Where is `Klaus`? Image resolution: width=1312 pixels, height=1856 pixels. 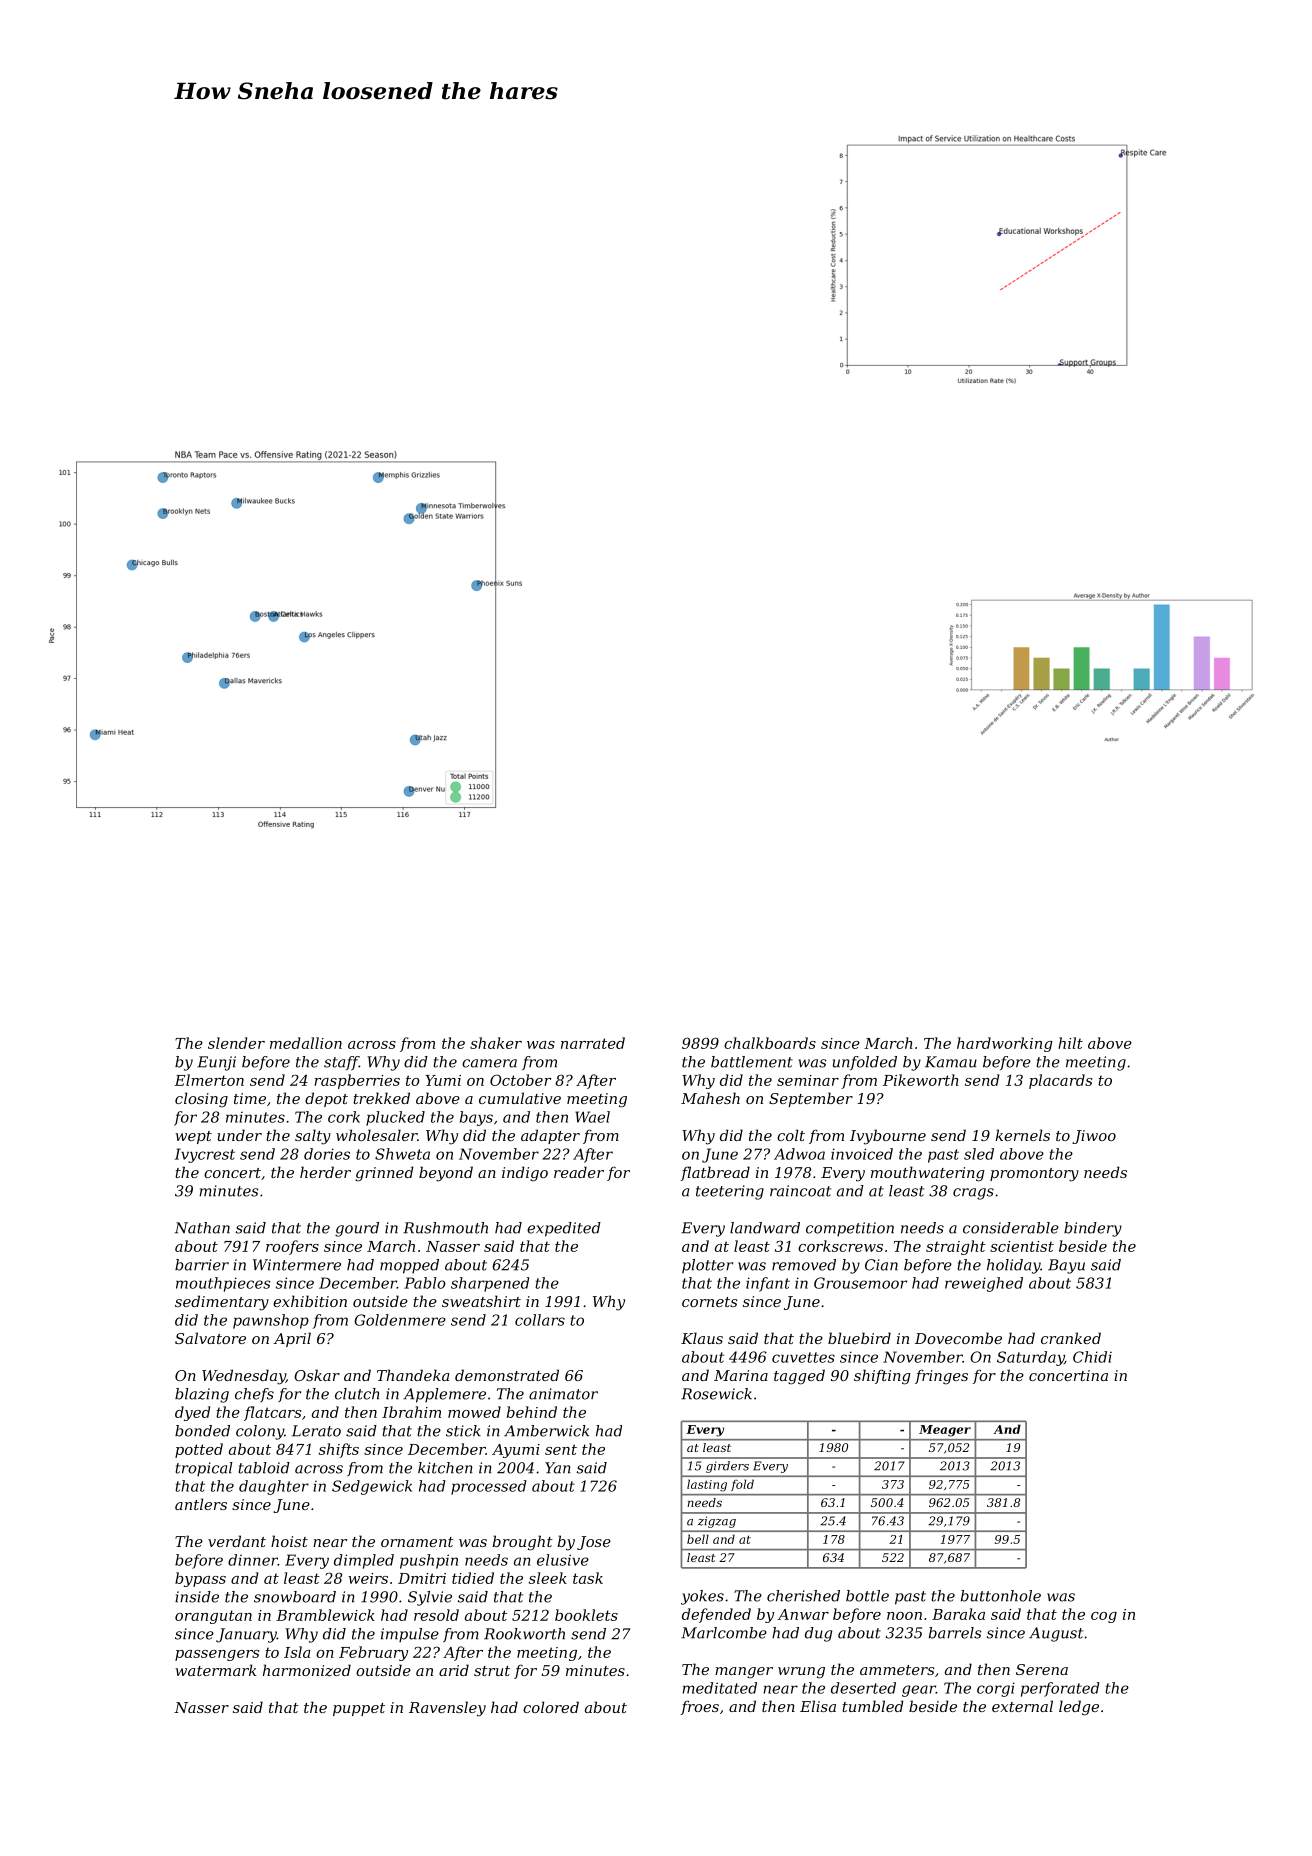 Klaus is located at coordinates (702, 1338).
